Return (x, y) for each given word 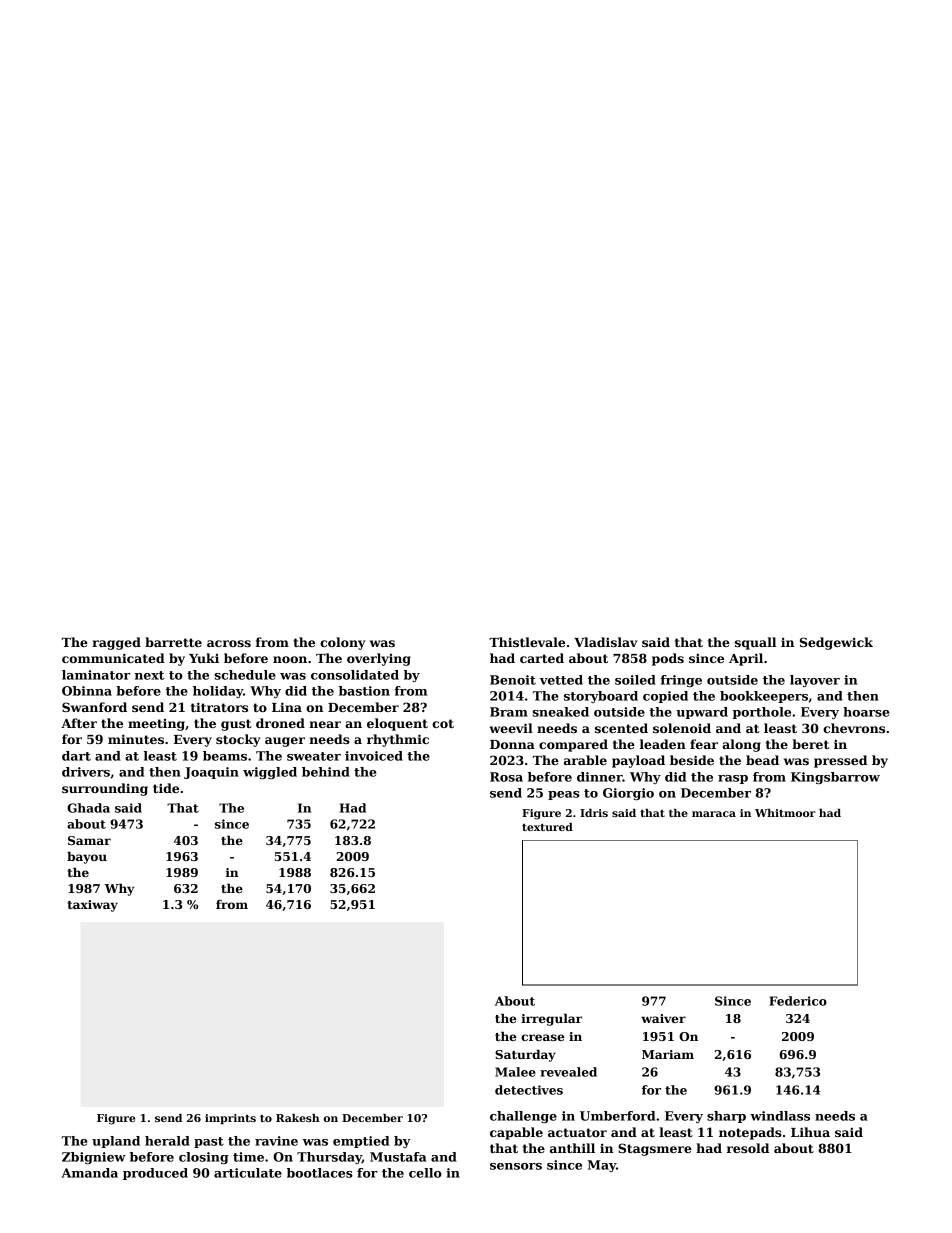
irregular (551, 1019)
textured (547, 827)
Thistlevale (527, 642)
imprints (230, 1119)
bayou (87, 857)
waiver (663, 1018)
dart (76, 756)
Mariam (668, 1054)
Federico (798, 1001)
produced (155, 1174)
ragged (116, 643)
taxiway (92, 906)
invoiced (374, 756)
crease (543, 1037)
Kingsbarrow (835, 778)
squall (755, 643)
